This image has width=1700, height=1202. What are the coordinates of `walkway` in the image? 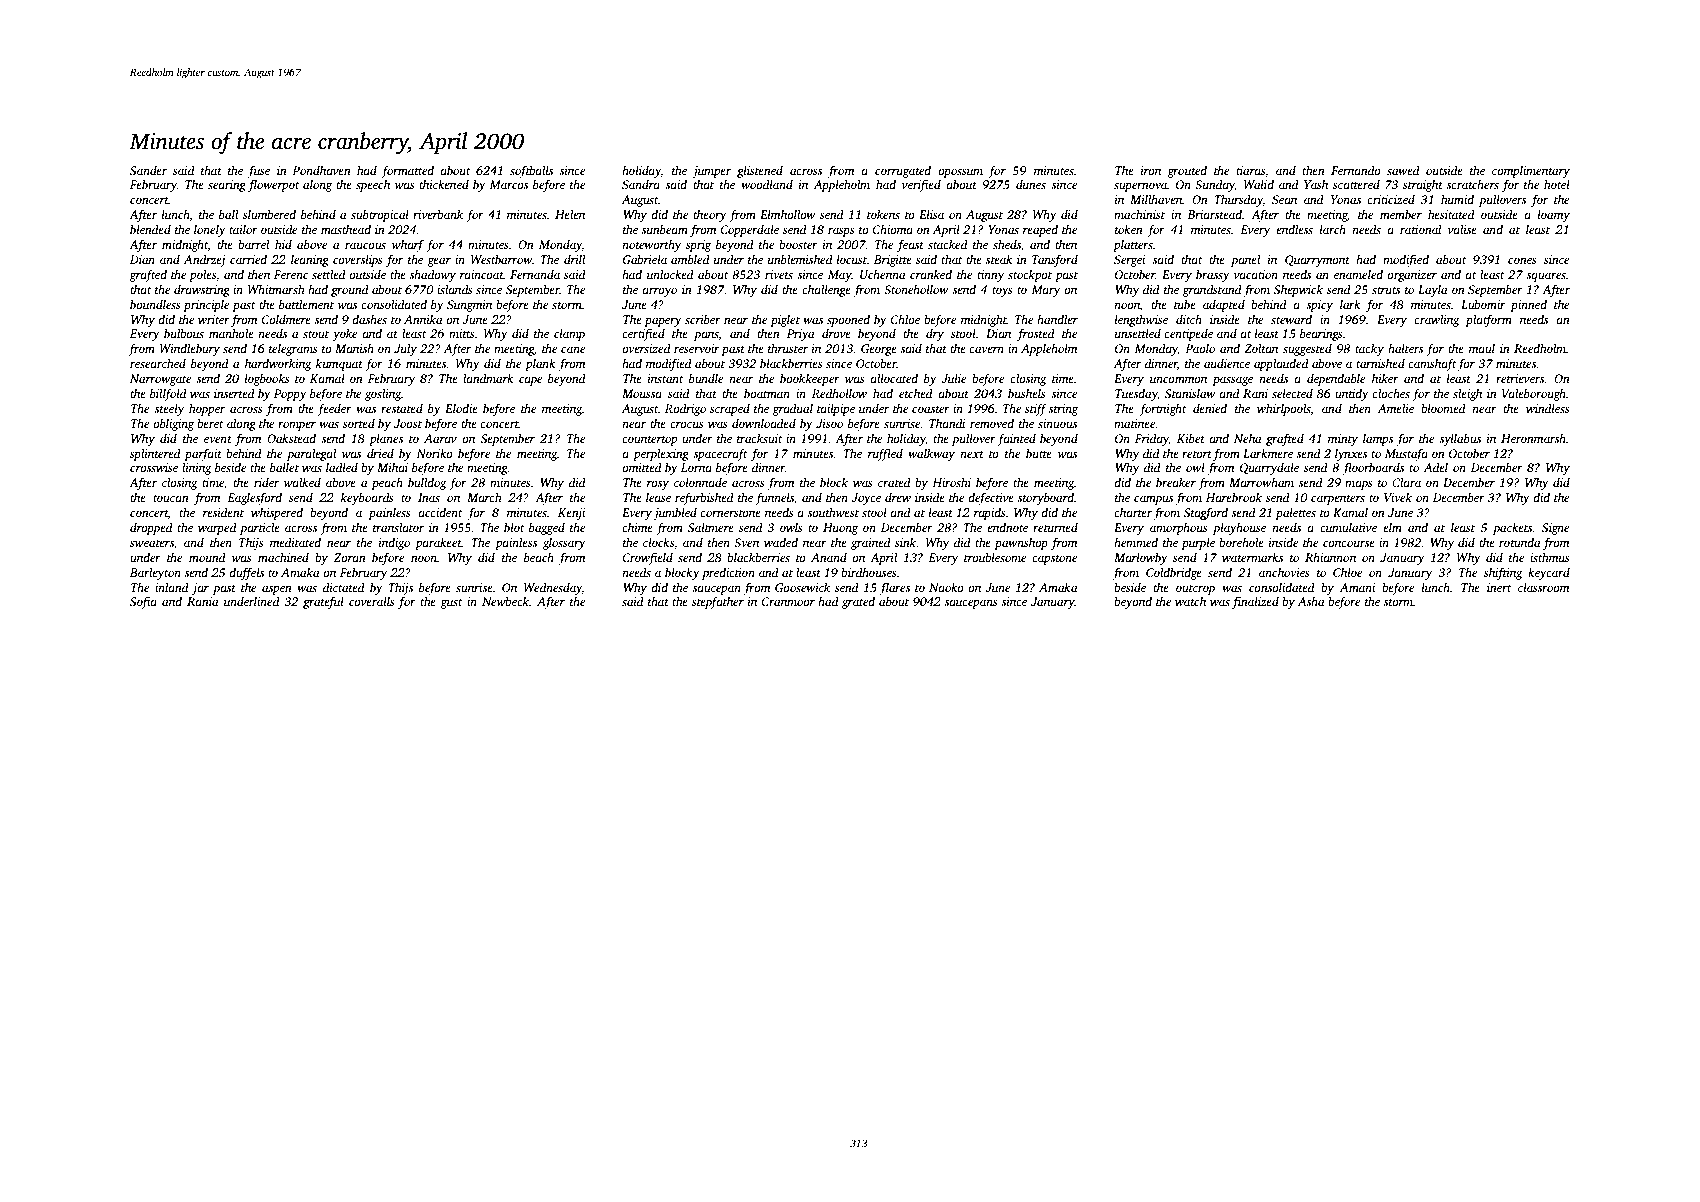 It's located at (931, 454).
